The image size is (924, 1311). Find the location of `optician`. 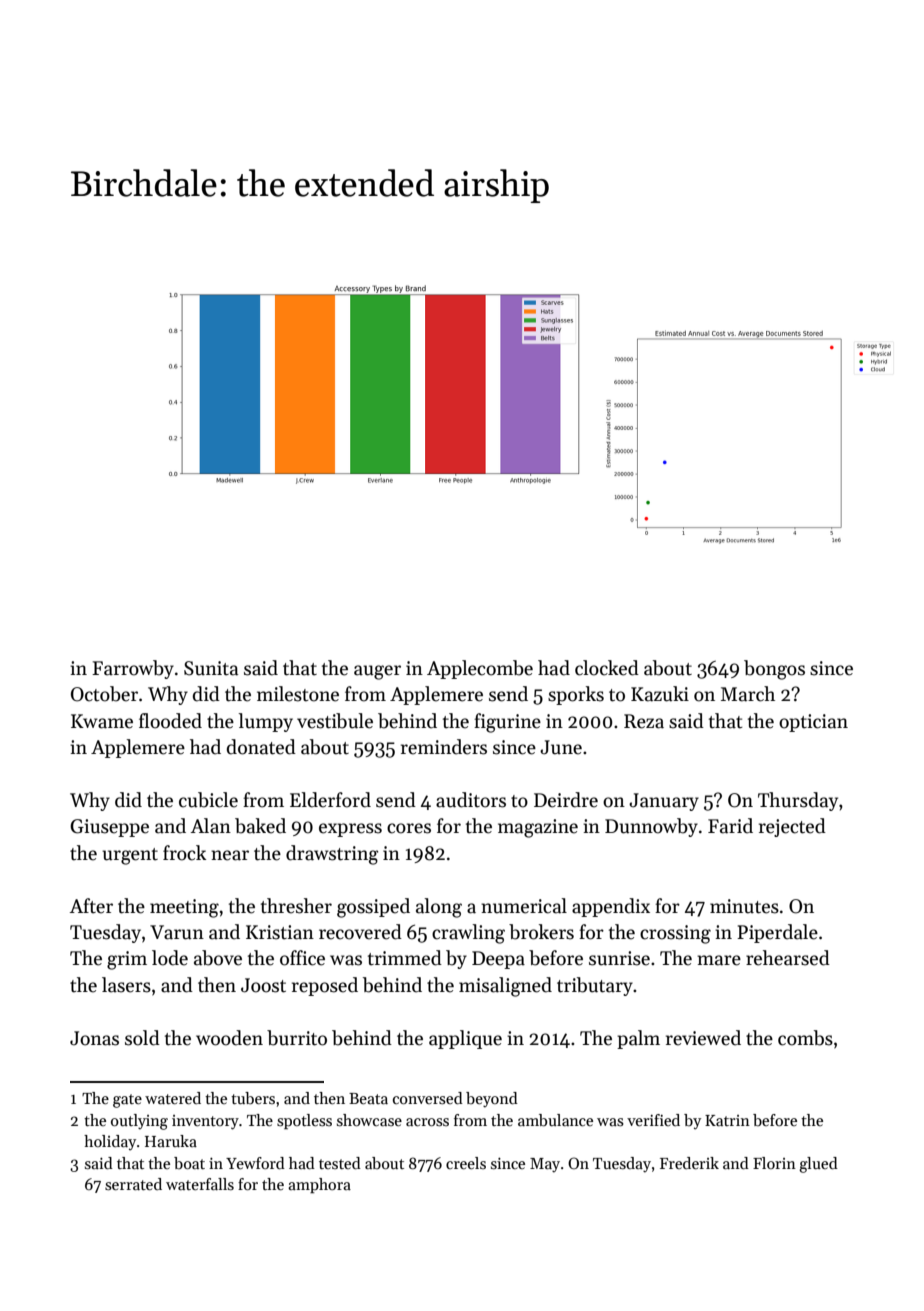

optician is located at coordinates (813, 723).
